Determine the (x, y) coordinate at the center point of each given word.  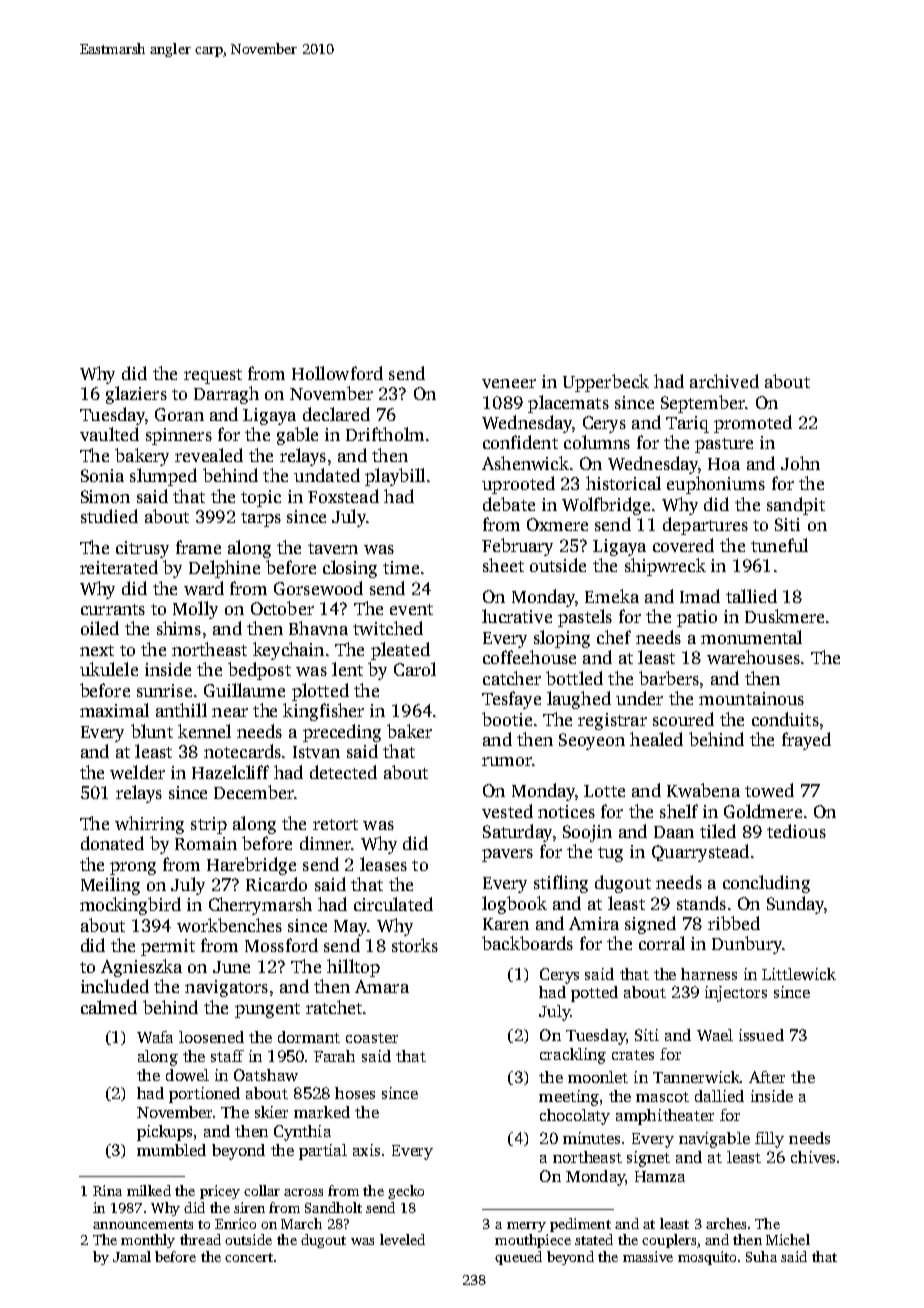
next (97, 650)
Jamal (132, 1256)
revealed (209, 455)
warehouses (753, 657)
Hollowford (337, 373)
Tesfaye (511, 700)
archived (724, 381)
